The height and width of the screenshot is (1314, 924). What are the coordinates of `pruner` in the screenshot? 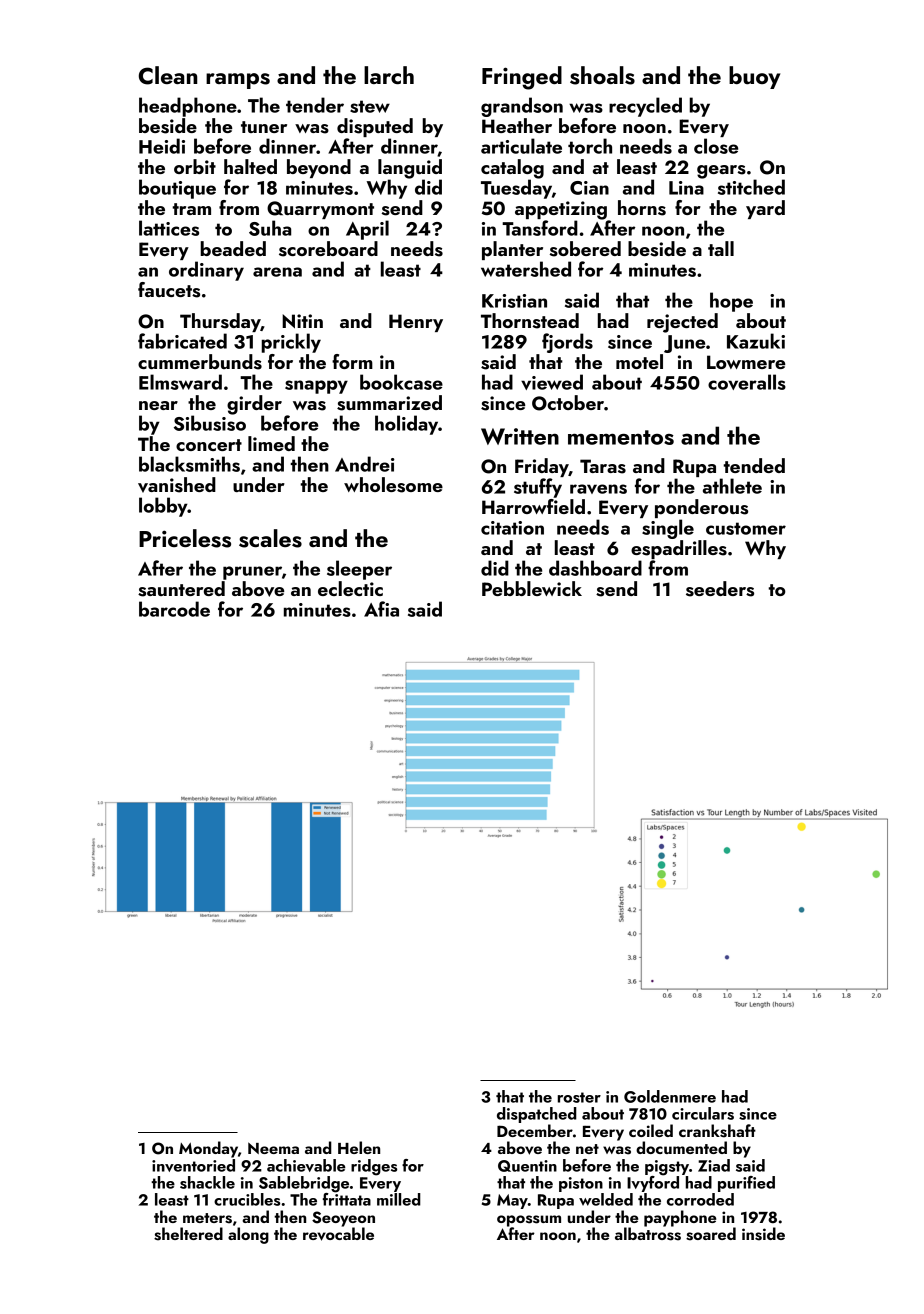 It's located at (252, 573).
